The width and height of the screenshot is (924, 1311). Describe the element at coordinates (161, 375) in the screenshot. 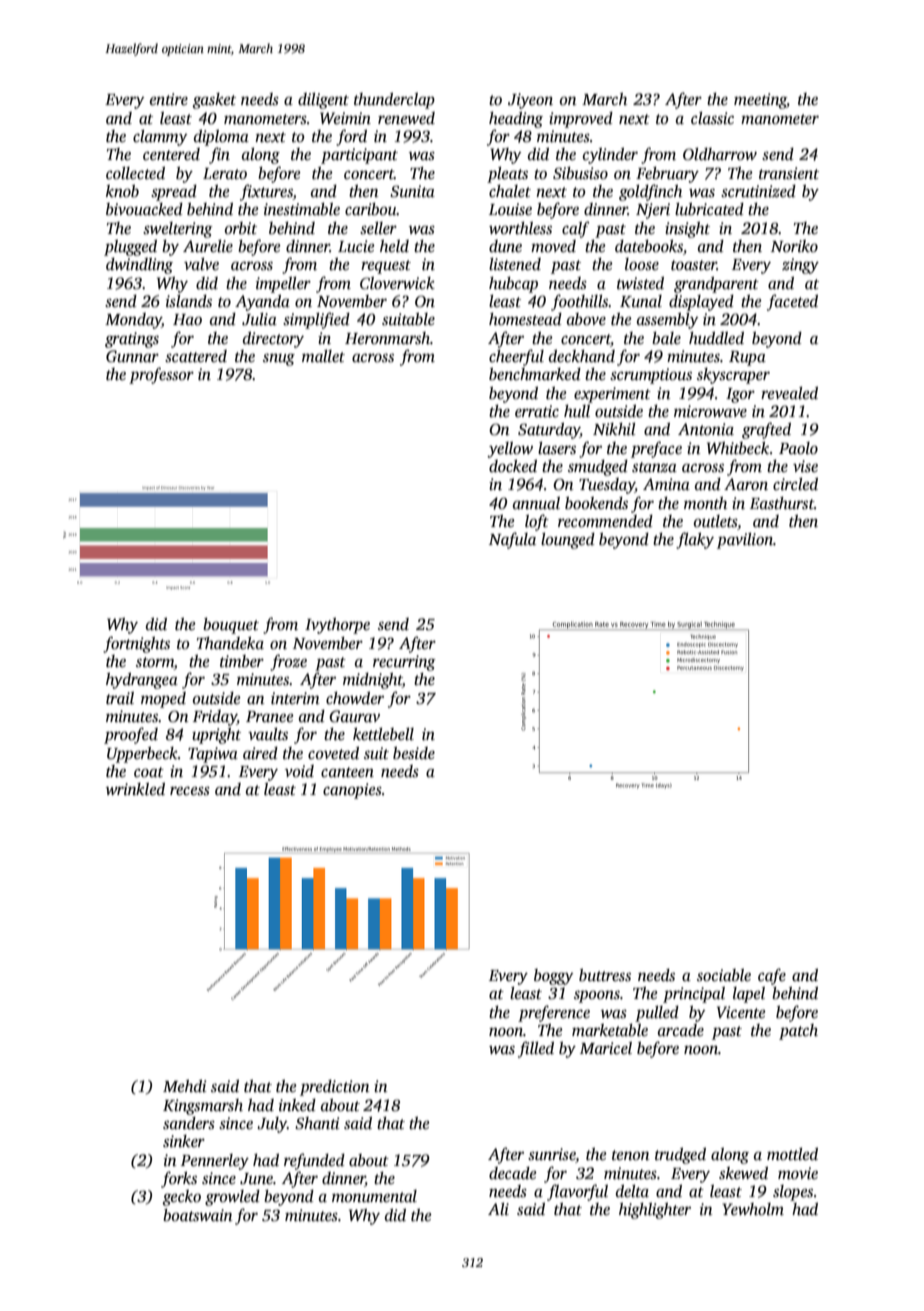

I see `professor` at that location.
